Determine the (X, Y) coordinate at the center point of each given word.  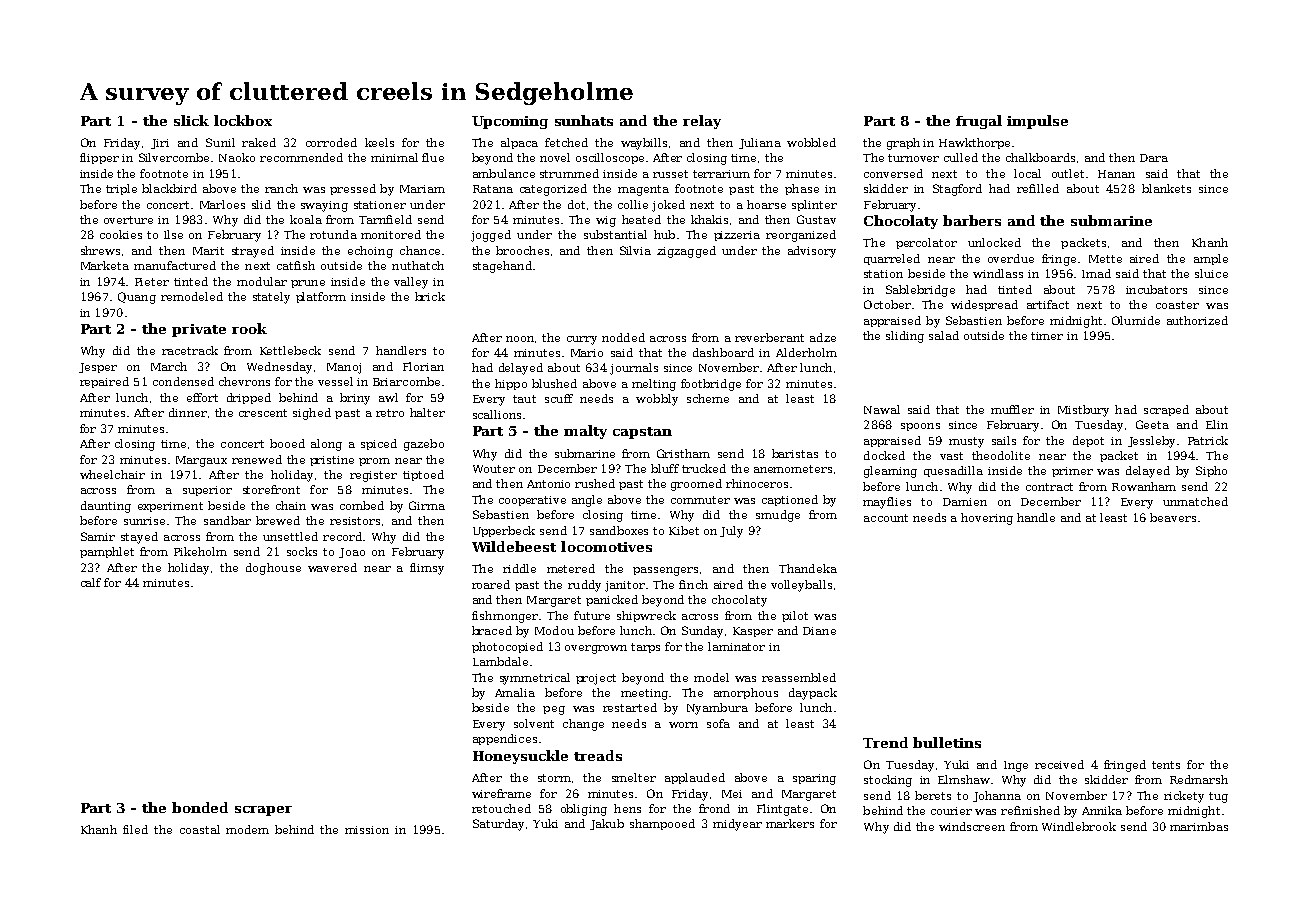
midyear (737, 825)
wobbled (811, 142)
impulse (1037, 122)
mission (367, 830)
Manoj (344, 368)
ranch (281, 188)
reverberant (769, 337)
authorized (1197, 320)
